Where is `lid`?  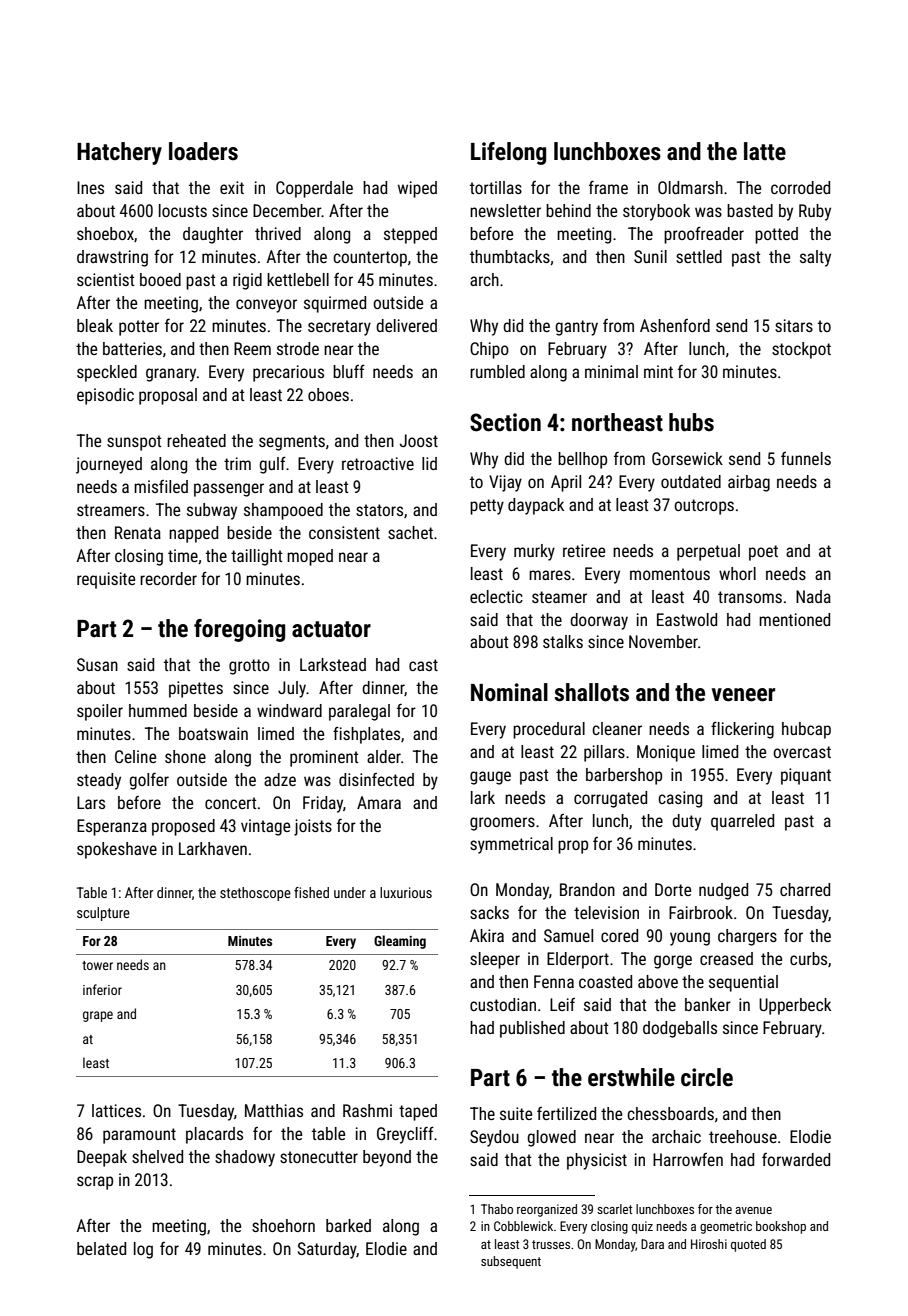
lid is located at coordinates (429, 463).
